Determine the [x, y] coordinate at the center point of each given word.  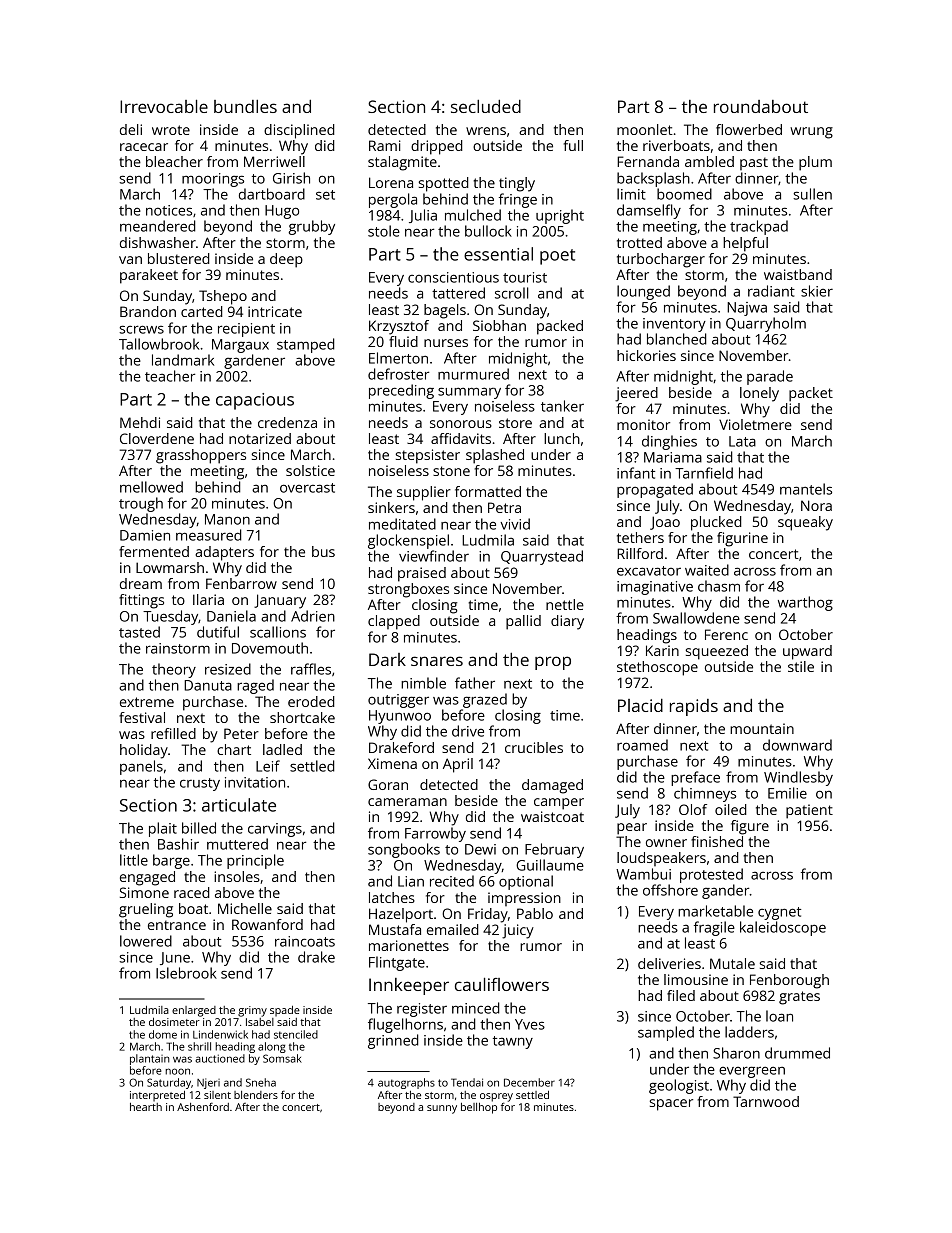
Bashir [178, 844]
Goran [388, 784]
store [515, 423]
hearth [146, 1107]
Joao [665, 523]
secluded [486, 106]
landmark [183, 360]
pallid [523, 622]
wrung [811, 133]
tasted [139, 632]
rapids [694, 707]
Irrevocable [164, 106]
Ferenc [726, 634]
